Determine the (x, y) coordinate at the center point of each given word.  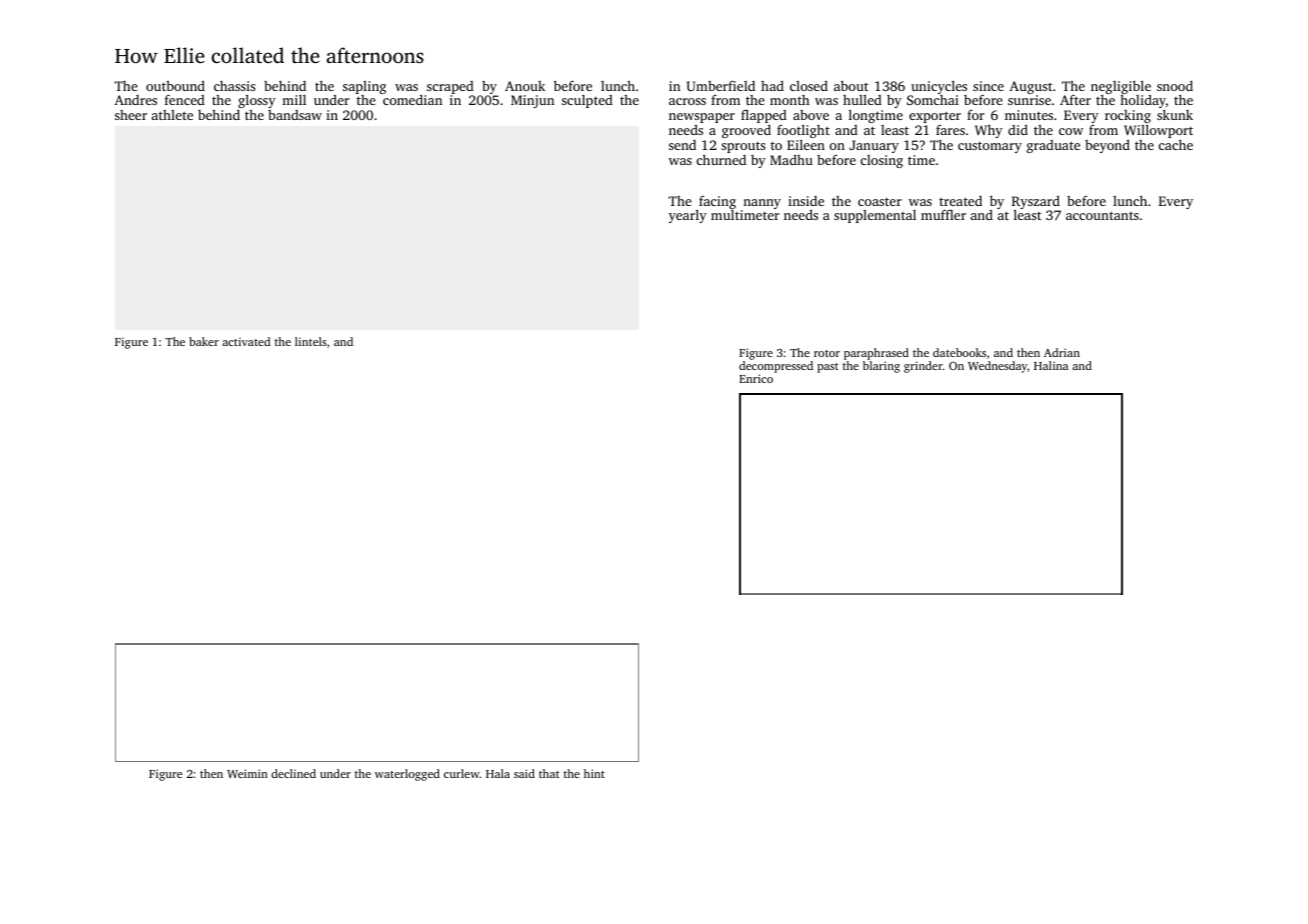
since (988, 86)
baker (204, 341)
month (790, 100)
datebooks (959, 352)
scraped (450, 87)
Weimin (247, 773)
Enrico (756, 378)
